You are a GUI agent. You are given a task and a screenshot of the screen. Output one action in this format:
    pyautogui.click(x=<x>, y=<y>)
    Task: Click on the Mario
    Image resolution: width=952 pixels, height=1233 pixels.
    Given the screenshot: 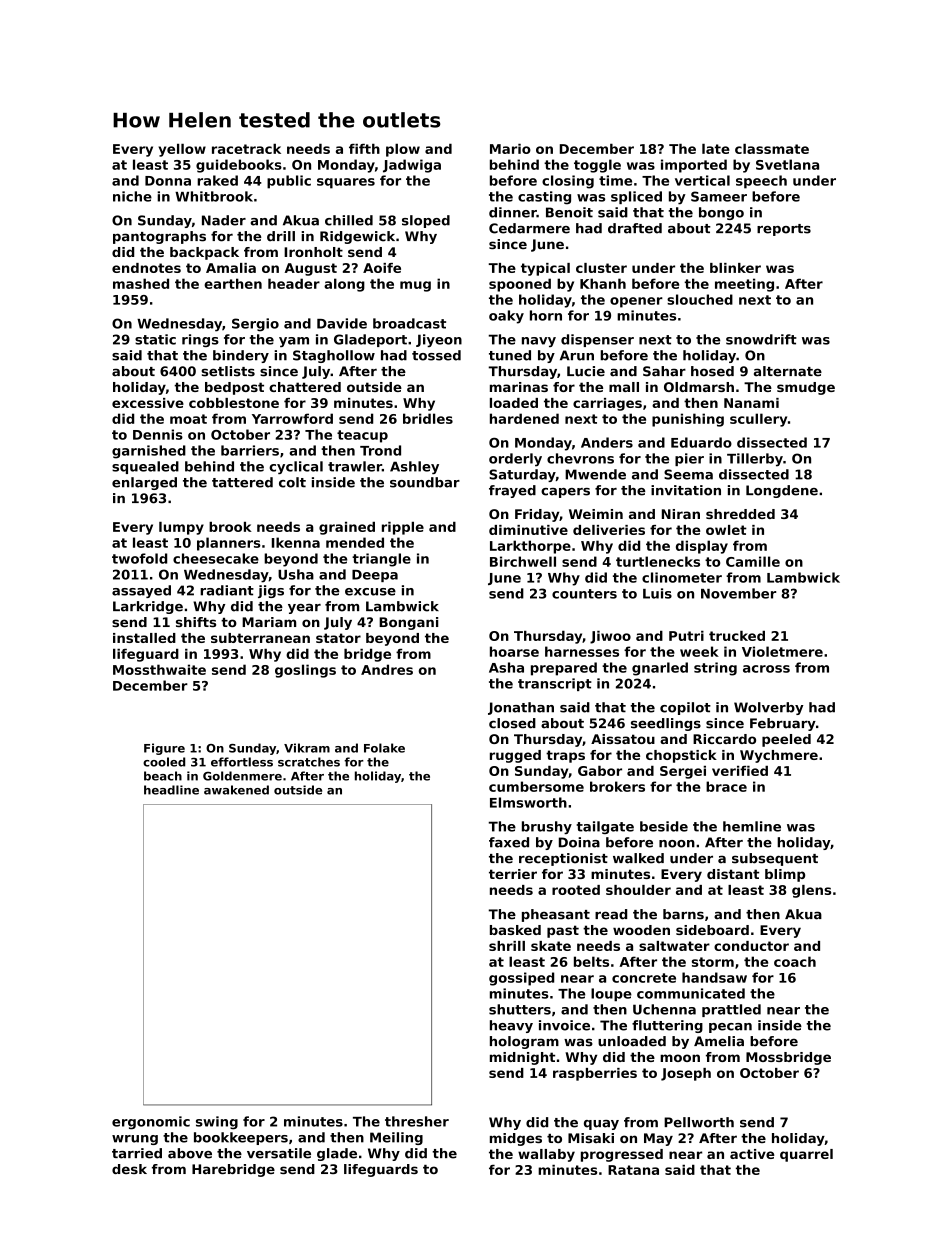 What is the action you would take?
    pyautogui.click(x=510, y=149)
